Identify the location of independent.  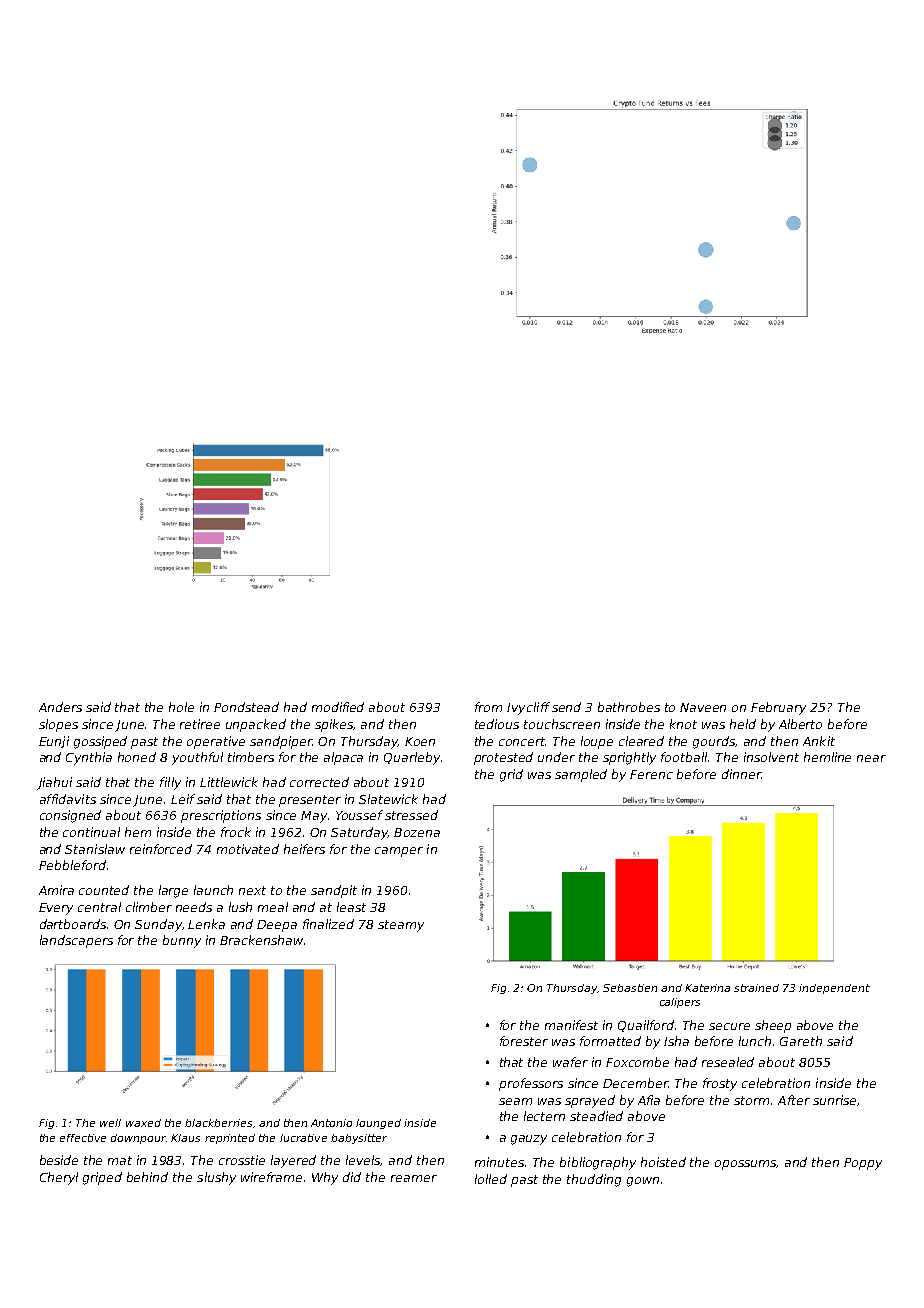
(834, 989).
